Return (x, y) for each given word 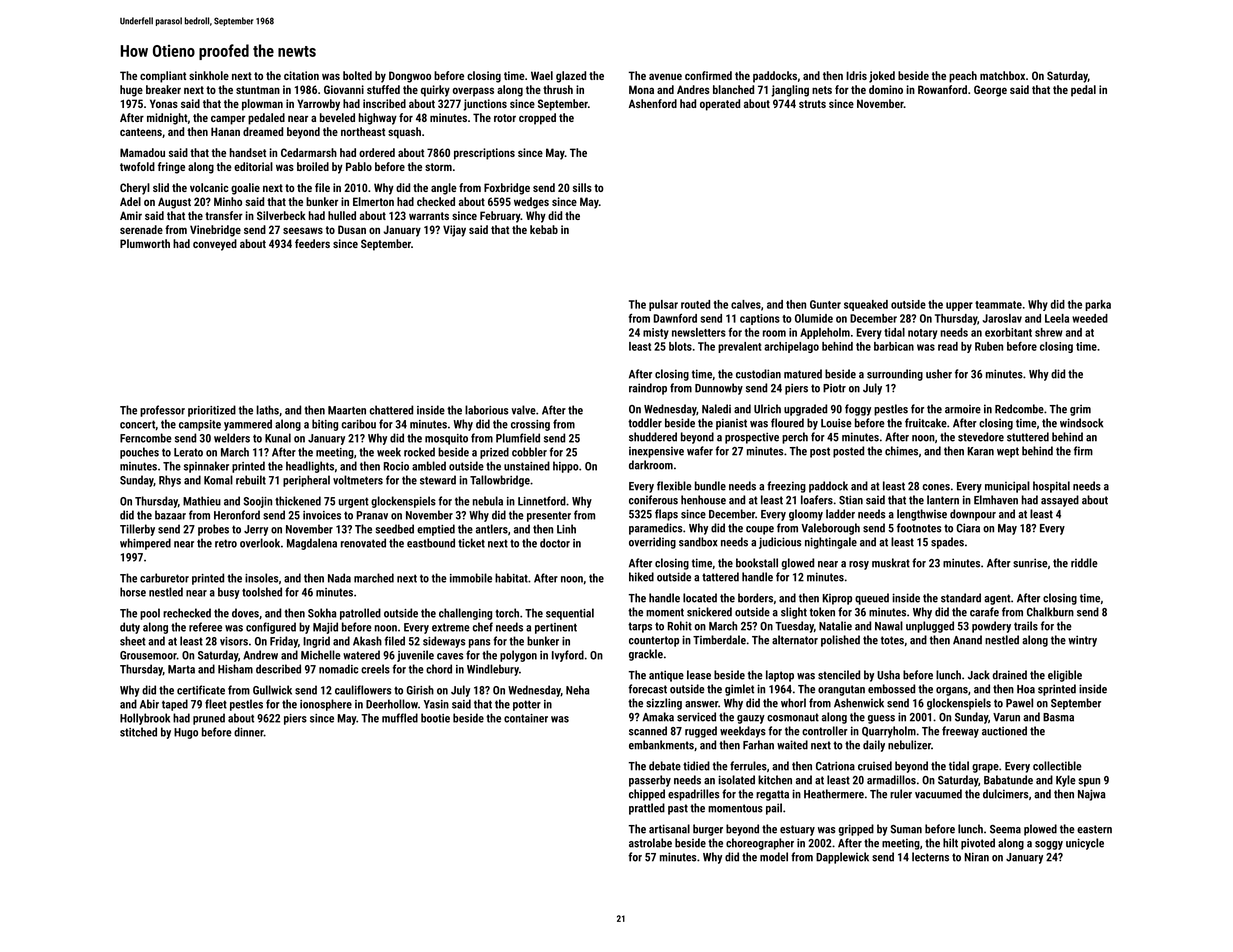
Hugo (186, 733)
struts (812, 104)
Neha (578, 690)
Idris (856, 75)
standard (961, 598)
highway (378, 119)
